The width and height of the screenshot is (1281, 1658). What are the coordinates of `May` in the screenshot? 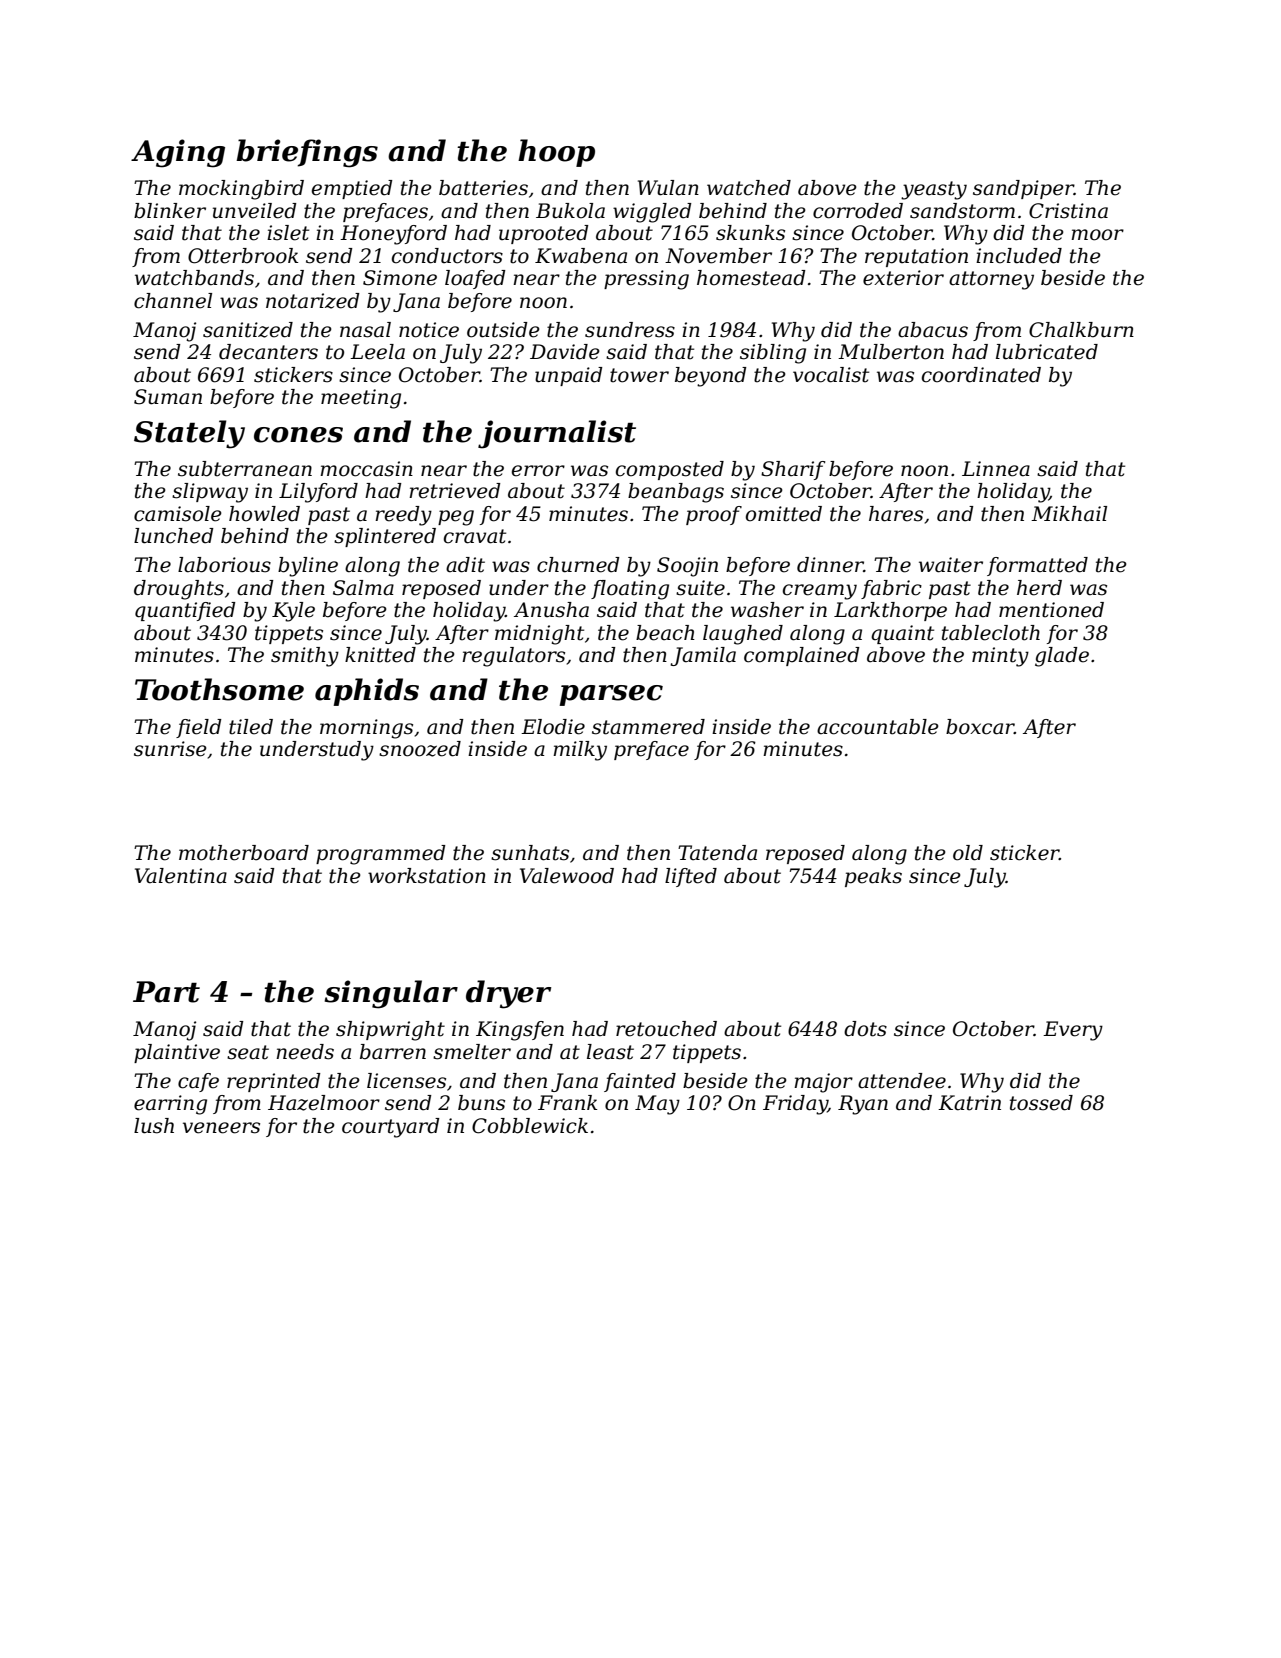 It's located at (657, 1105).
